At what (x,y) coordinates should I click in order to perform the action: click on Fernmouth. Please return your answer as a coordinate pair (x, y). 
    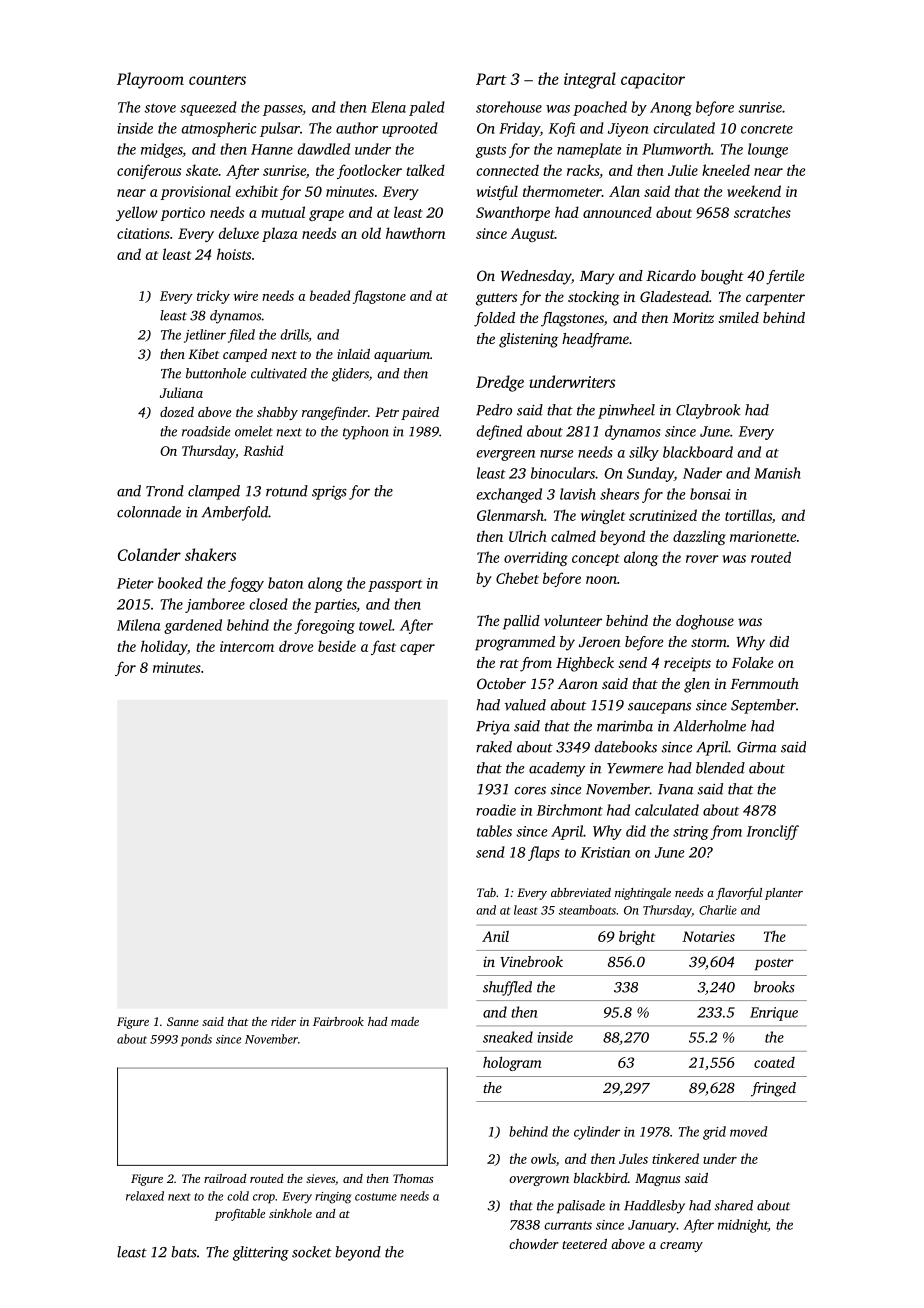
    Looking at the image, I should click on (764, 683).
